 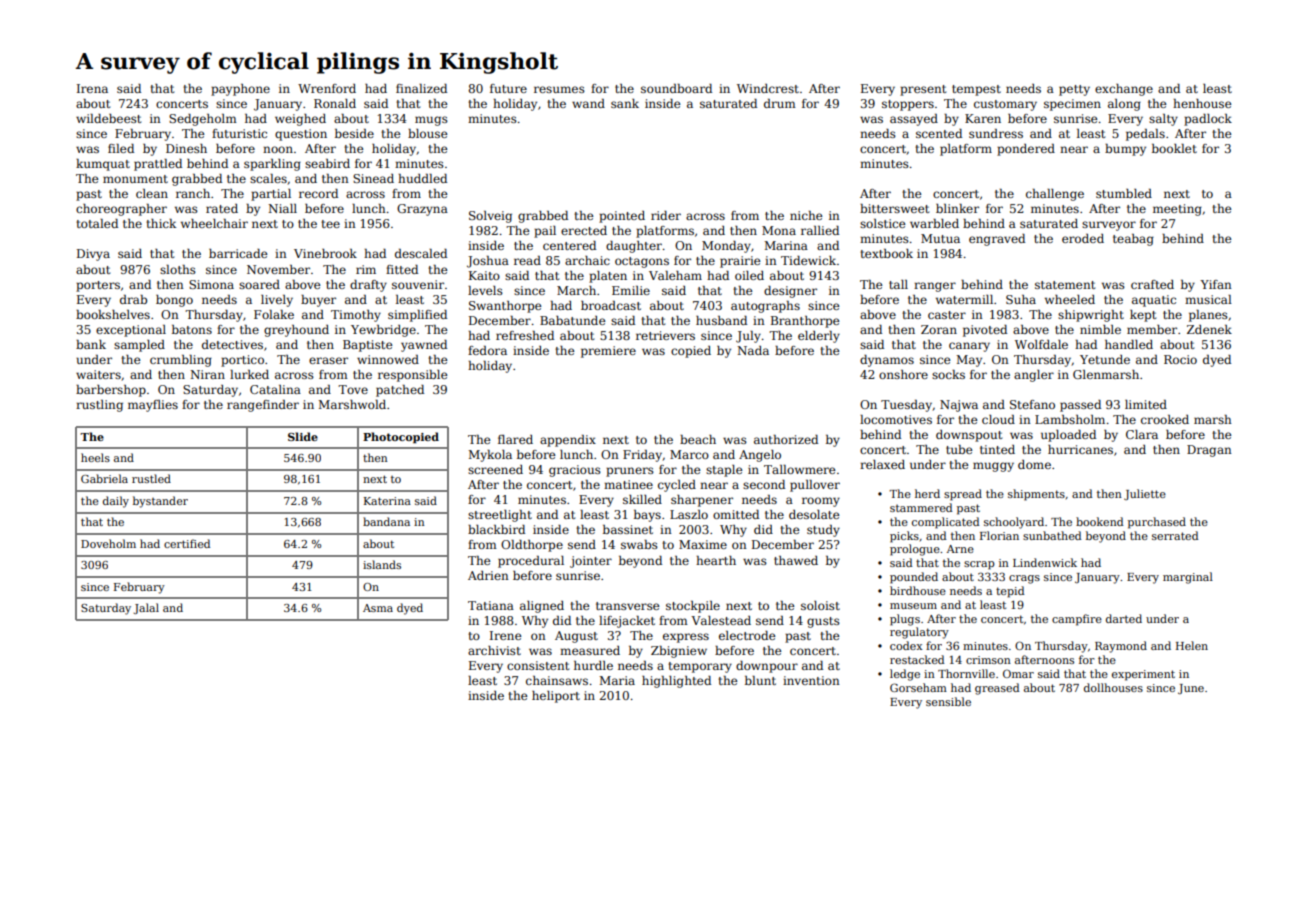 I want to click on rustled, so click(x=151, y=478).
